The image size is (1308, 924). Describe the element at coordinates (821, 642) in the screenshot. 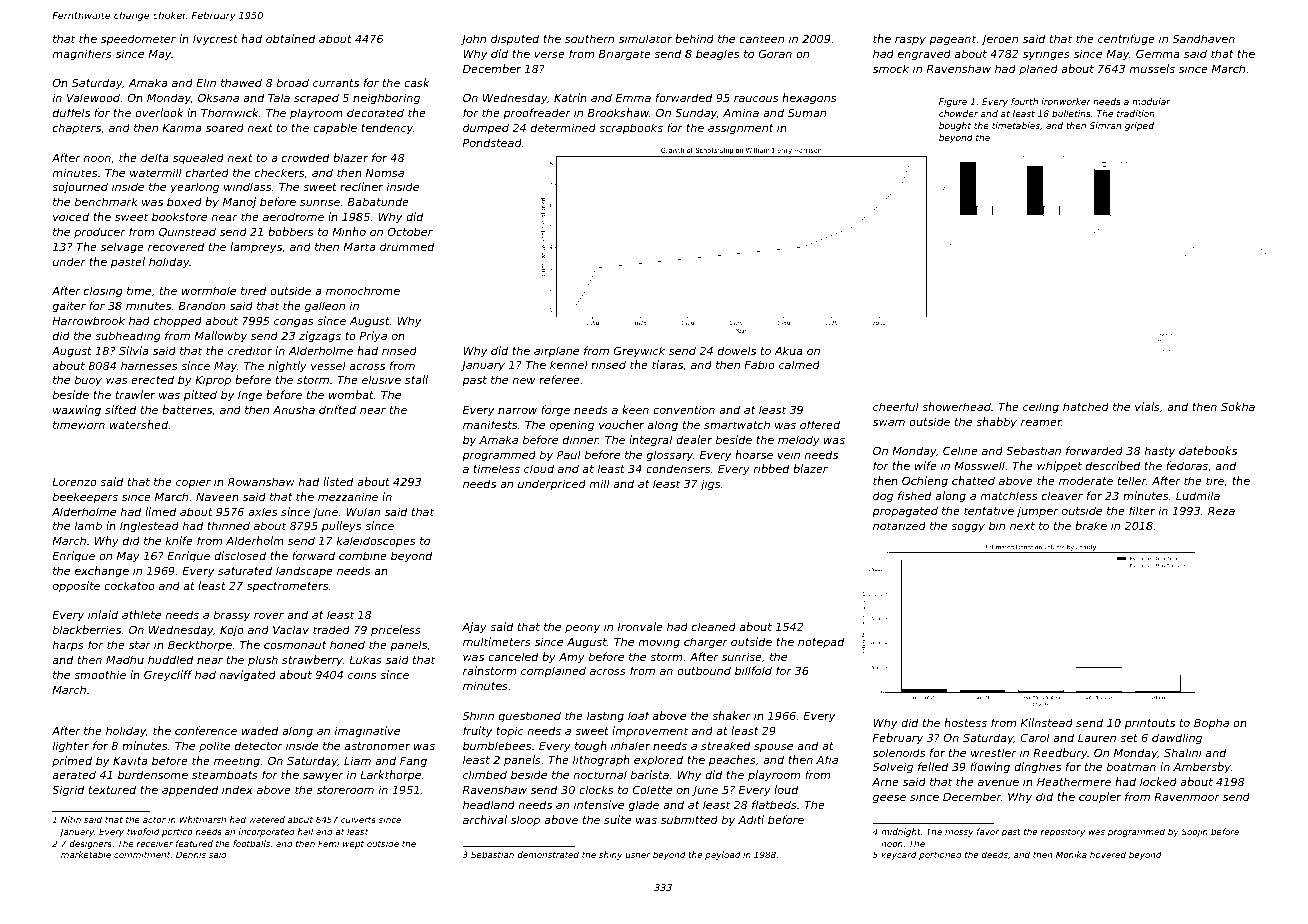

I see `notepad` at that location.
